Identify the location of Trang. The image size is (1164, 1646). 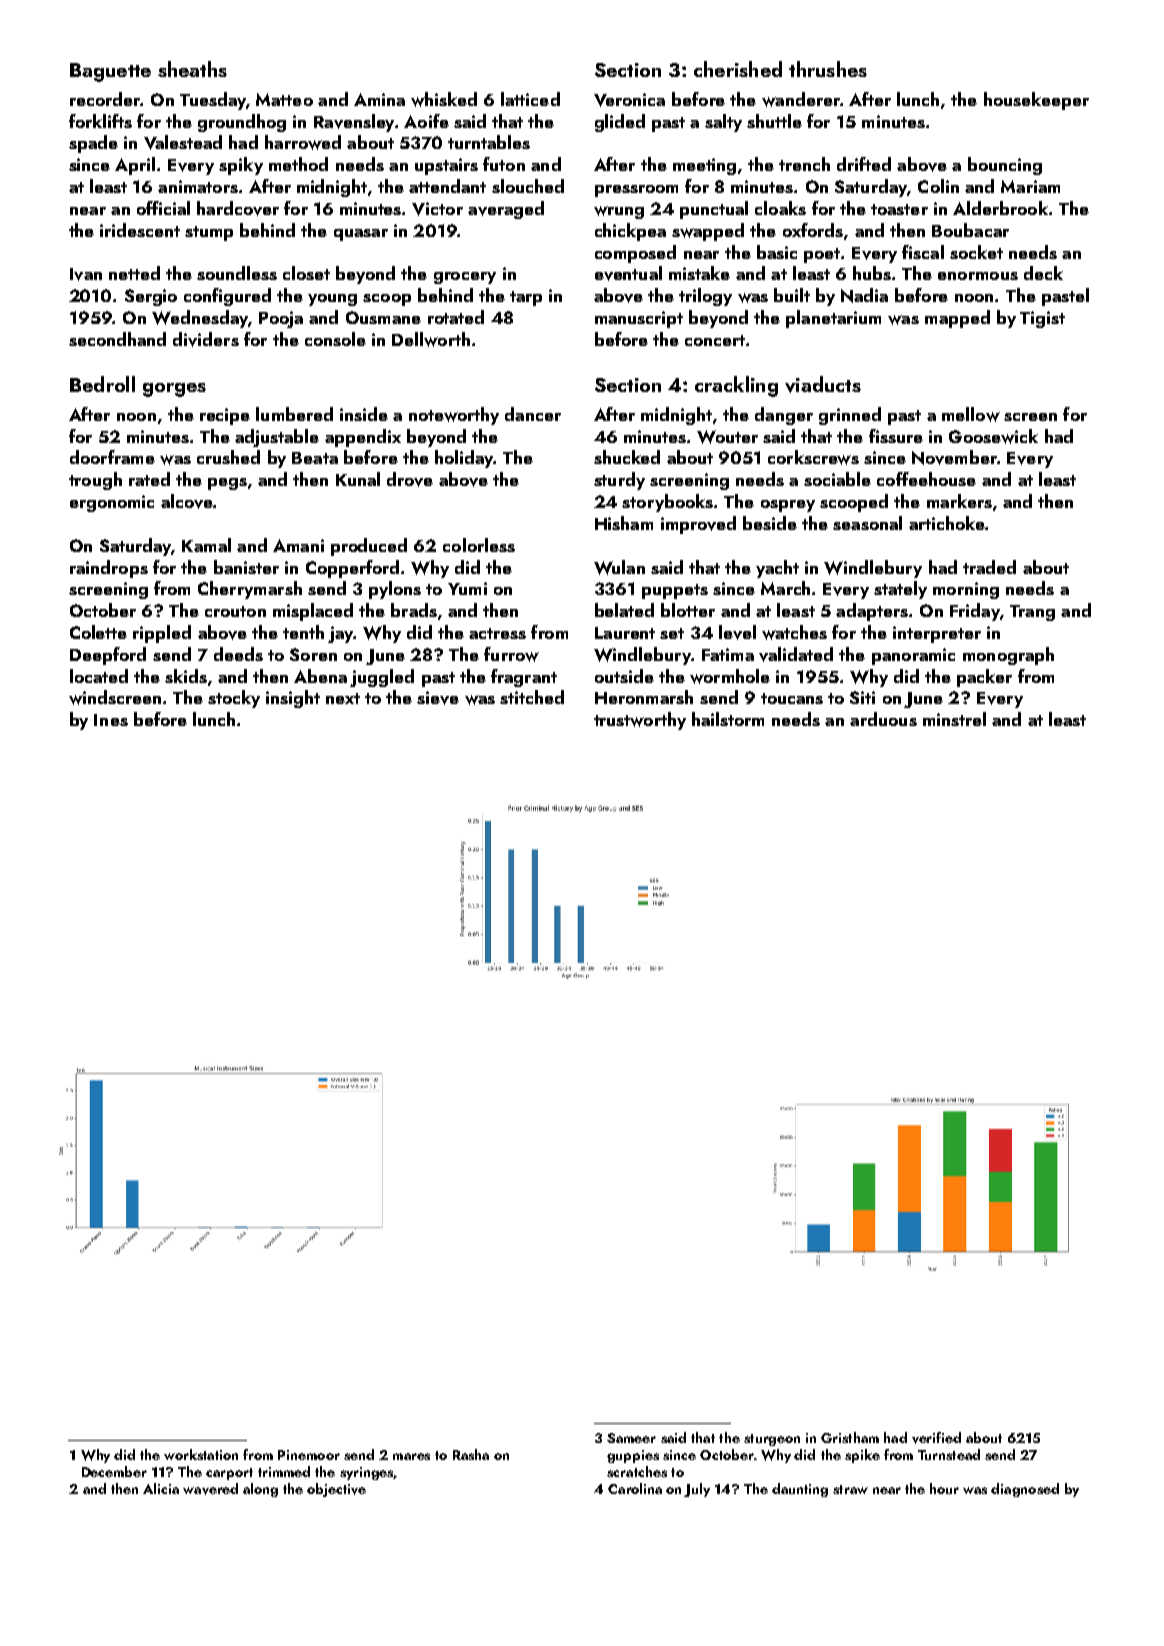
(1032, 613).
